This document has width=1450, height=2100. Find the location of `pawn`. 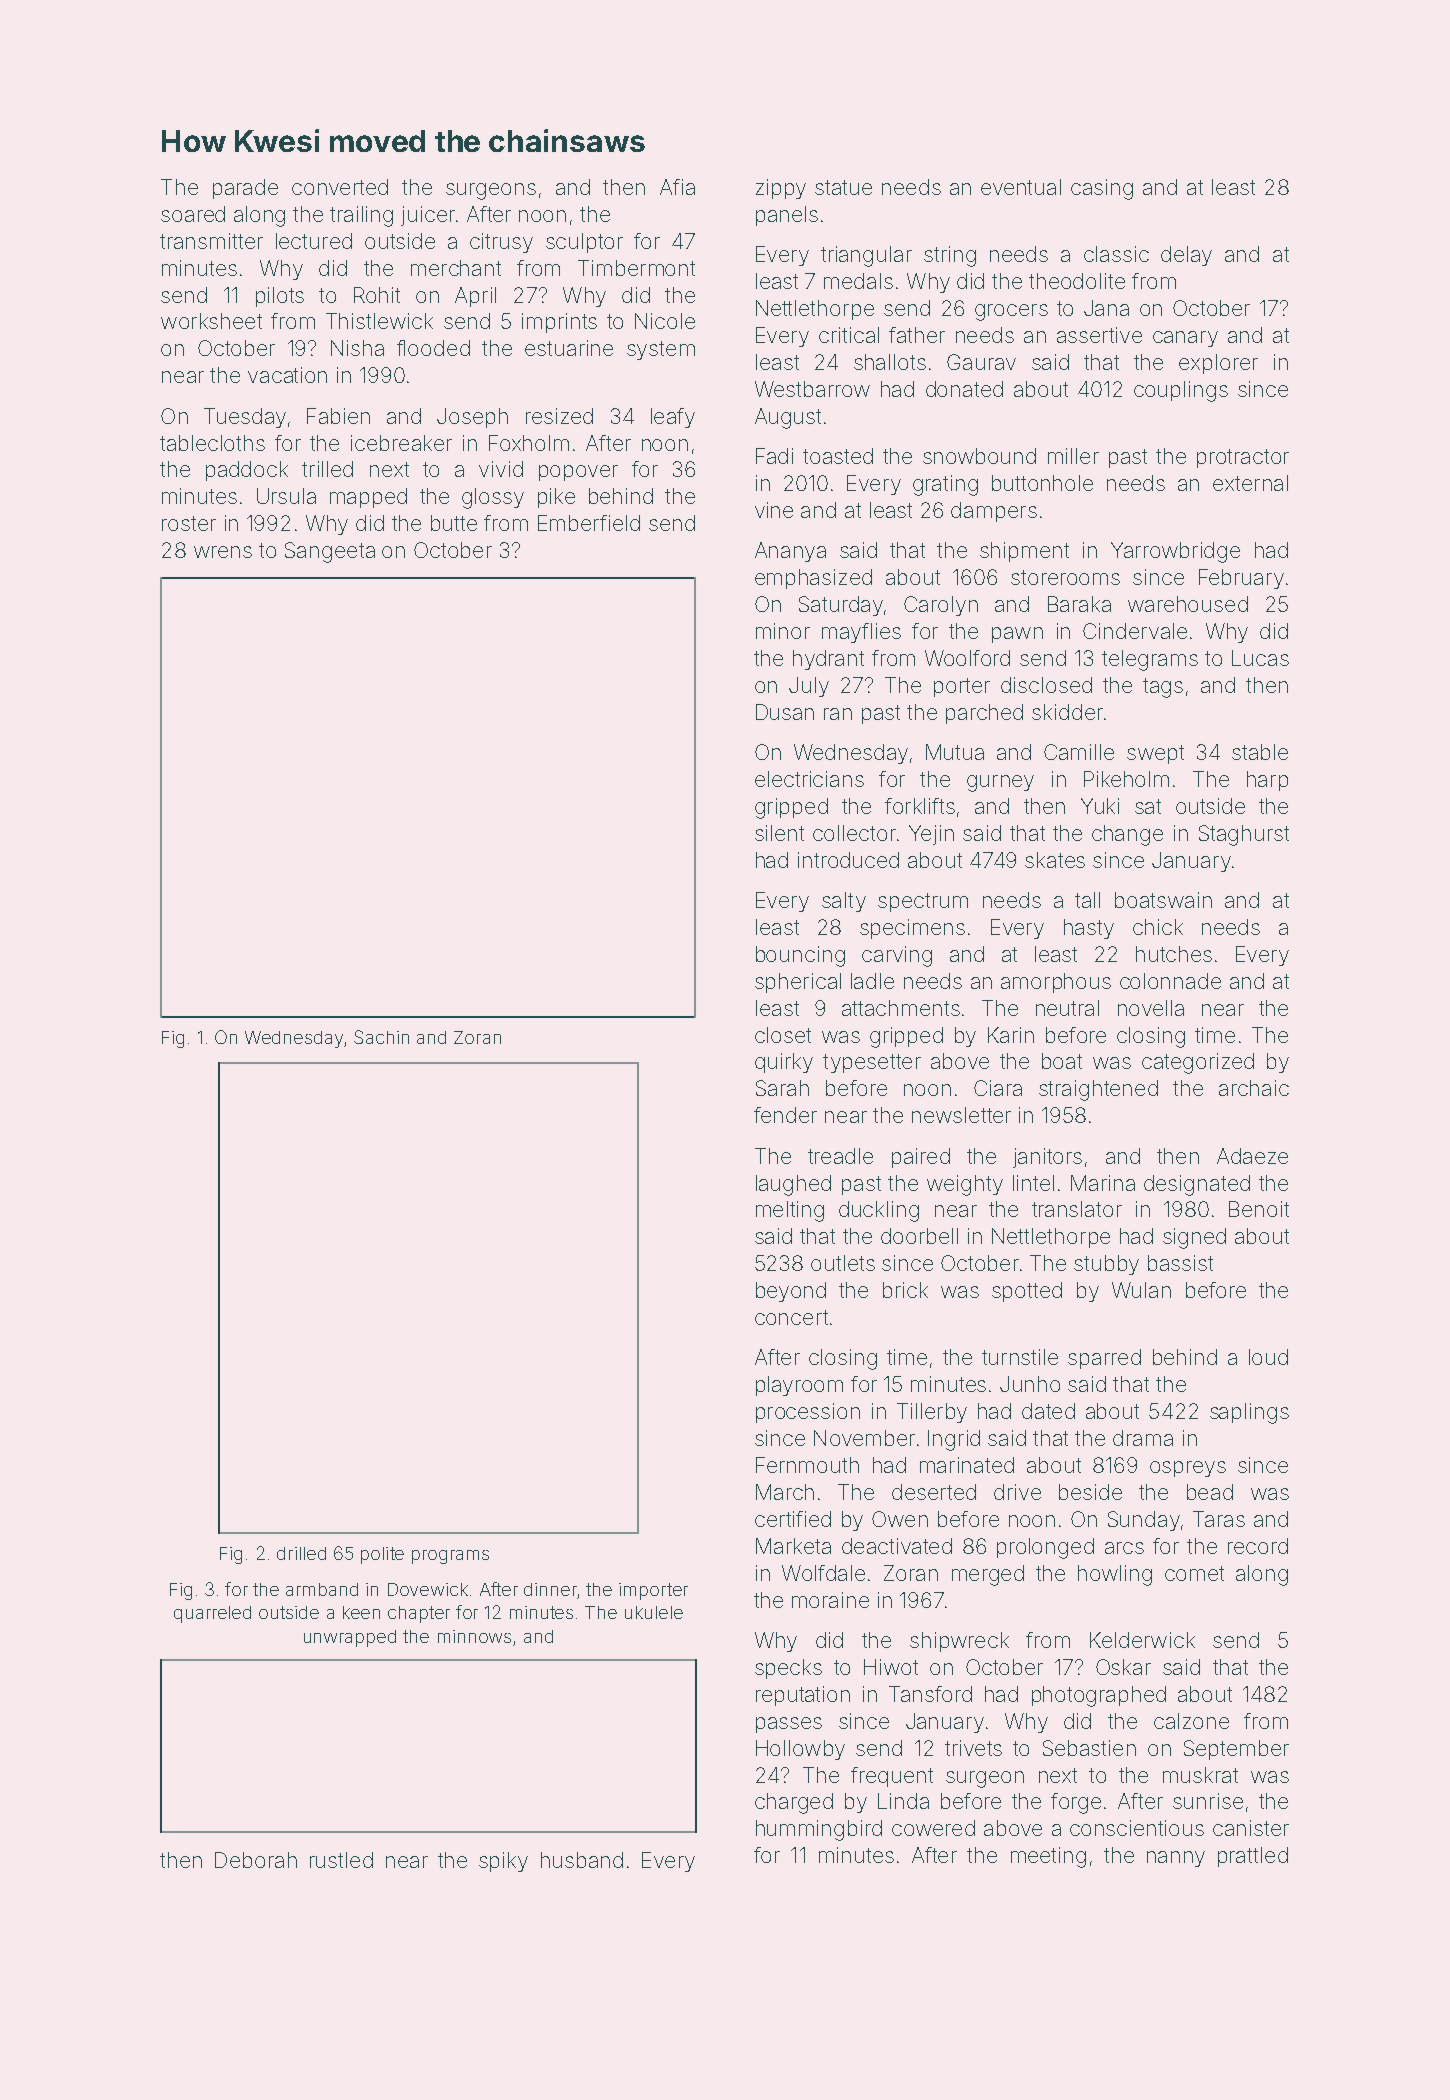

pawn is located at coordinates (1017, 635).
